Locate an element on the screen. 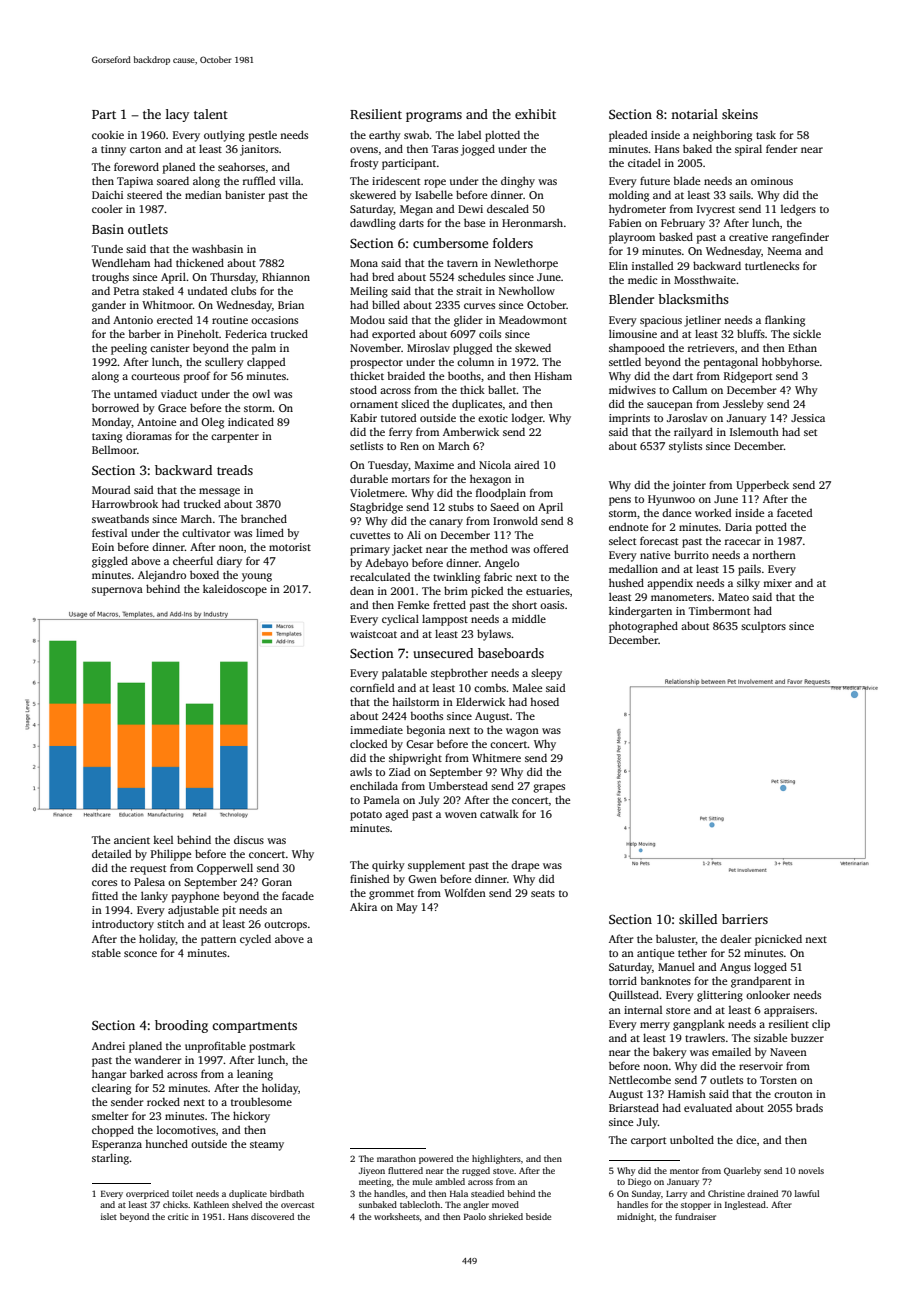 The width and height of the screenshot is (924, 1308). clip is located at coordinates (821, 1025).
